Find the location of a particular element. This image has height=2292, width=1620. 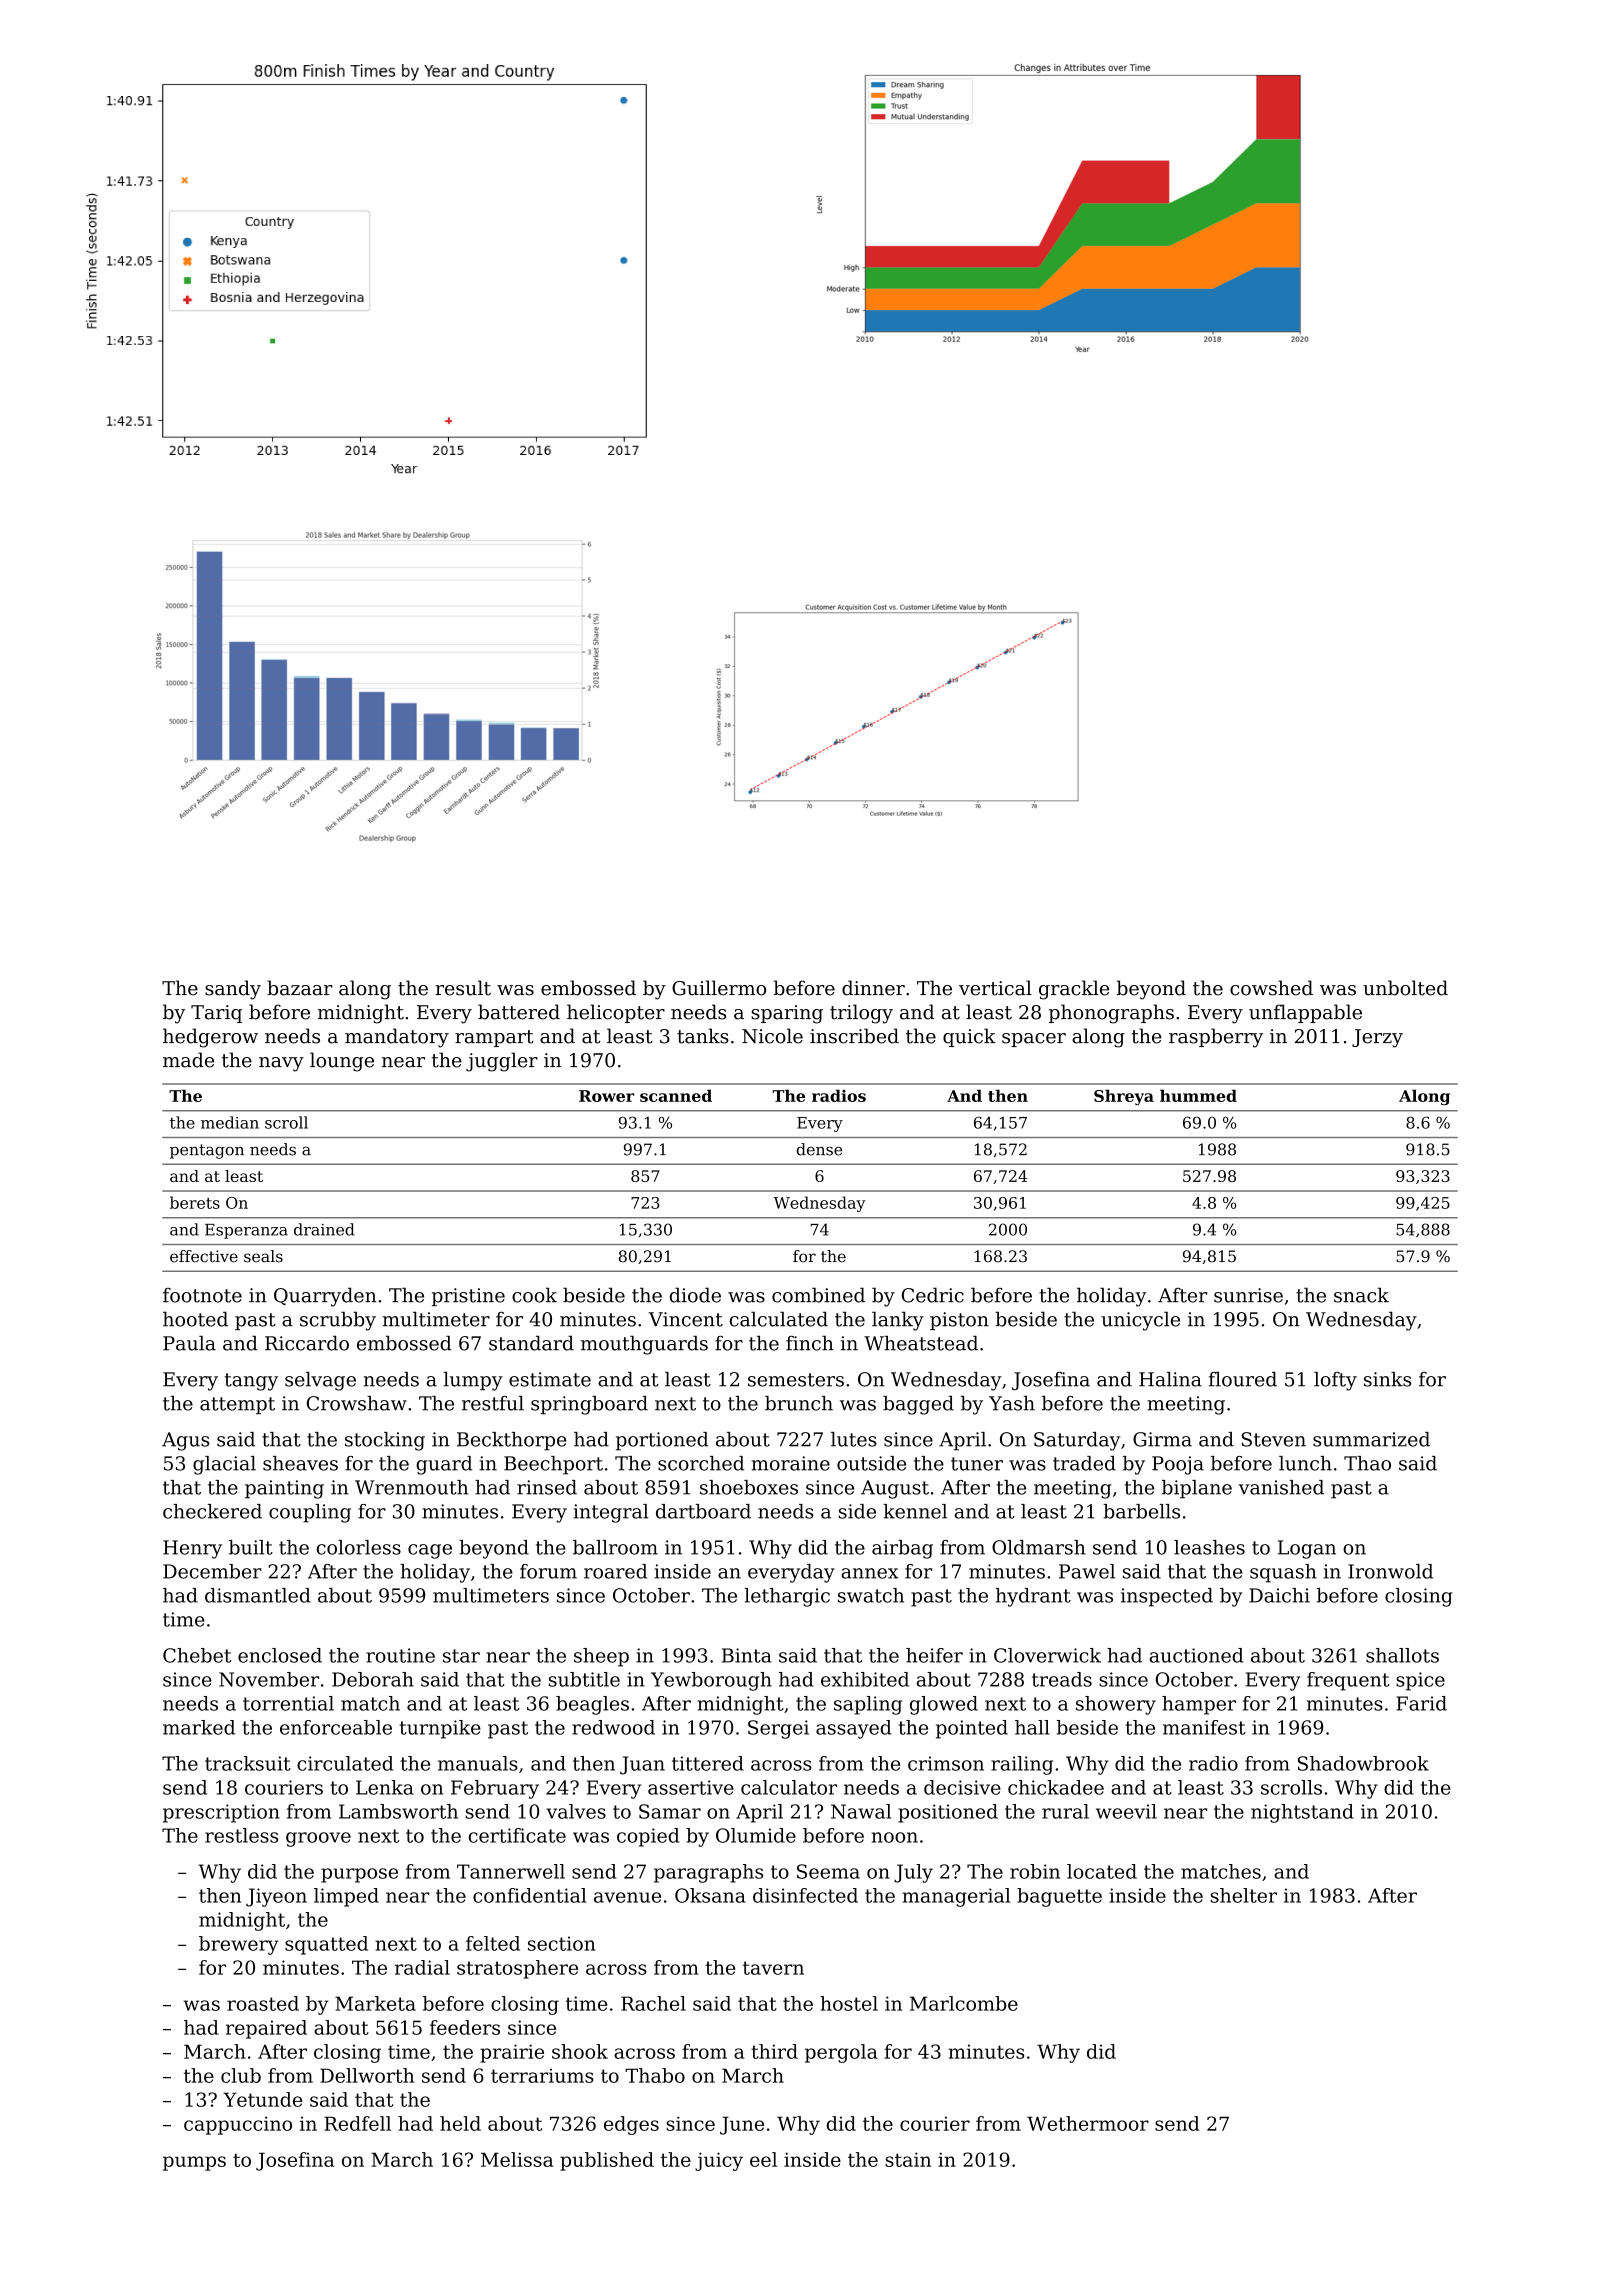

Thao is located at coordinates (1367, 1463).
